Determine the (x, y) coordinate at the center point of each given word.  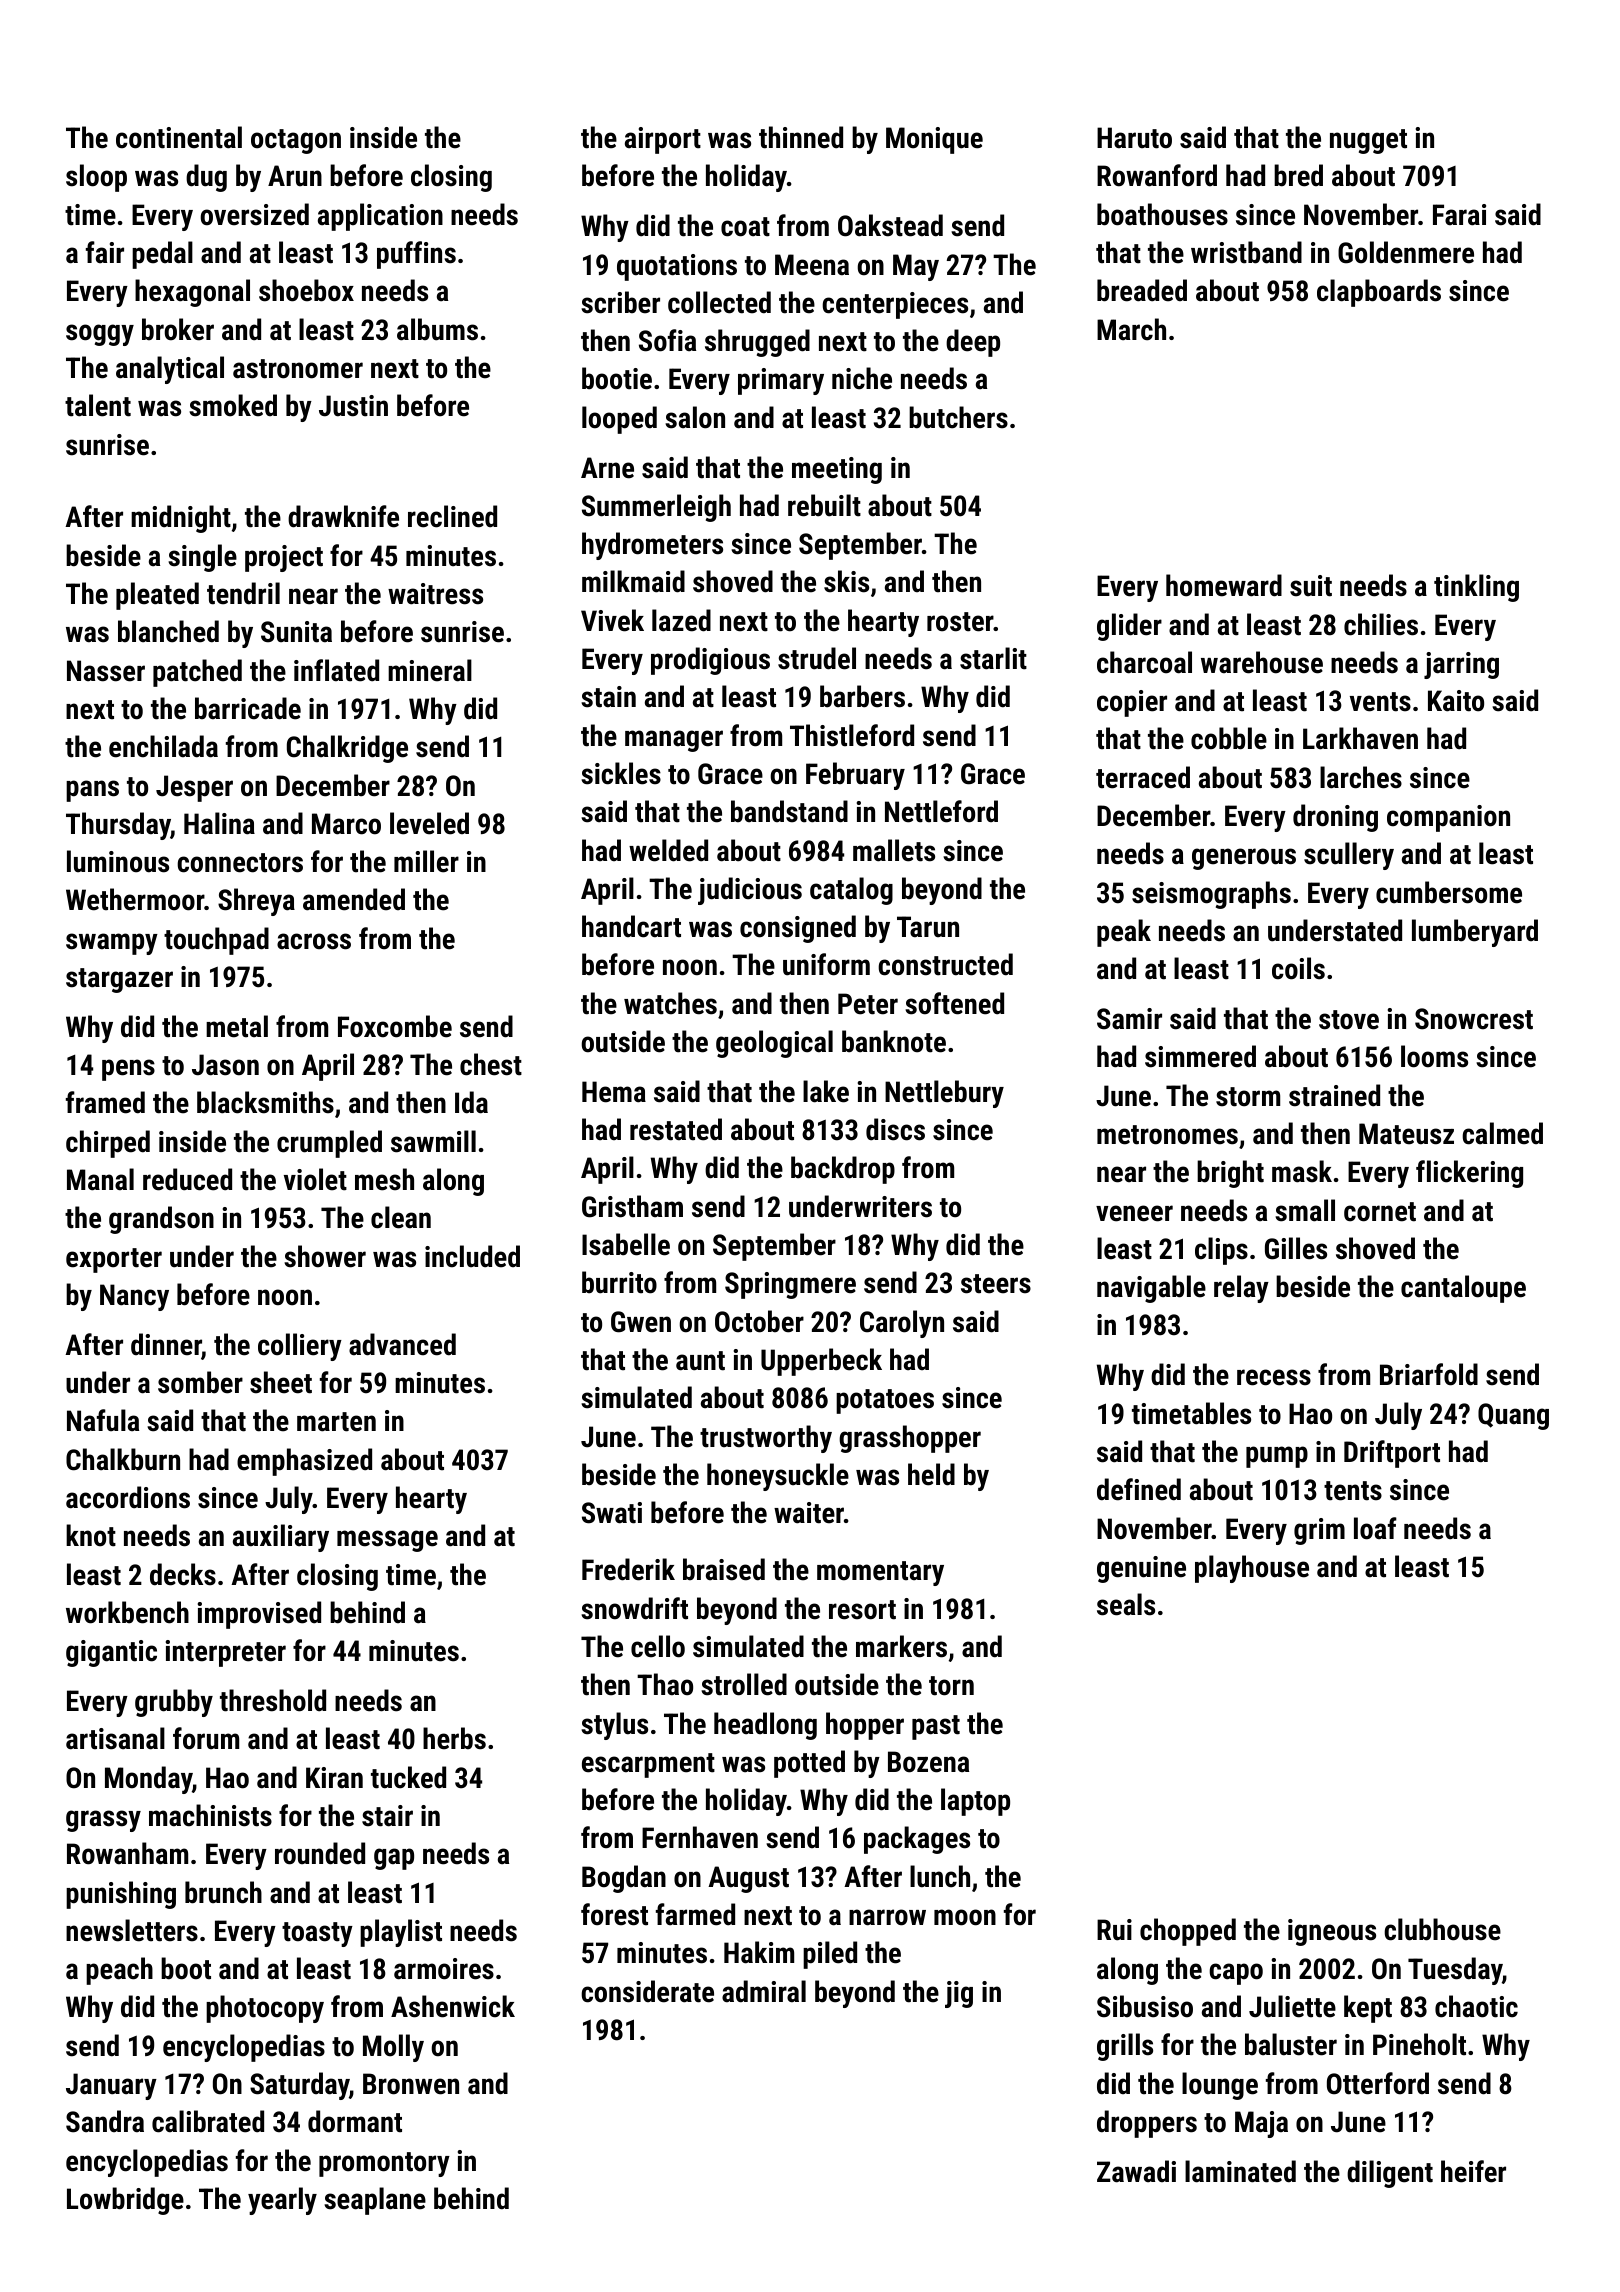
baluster (1291, 2044)
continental (179, 137)
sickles (621, 773)
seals (1126, 1604)
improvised (259, 1615)
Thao (665, 1684)
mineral (430, 670)
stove (1349, 1020)
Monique (934, 140)
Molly (393, 2048)
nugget (1368, 141)
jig (959, 1994)
